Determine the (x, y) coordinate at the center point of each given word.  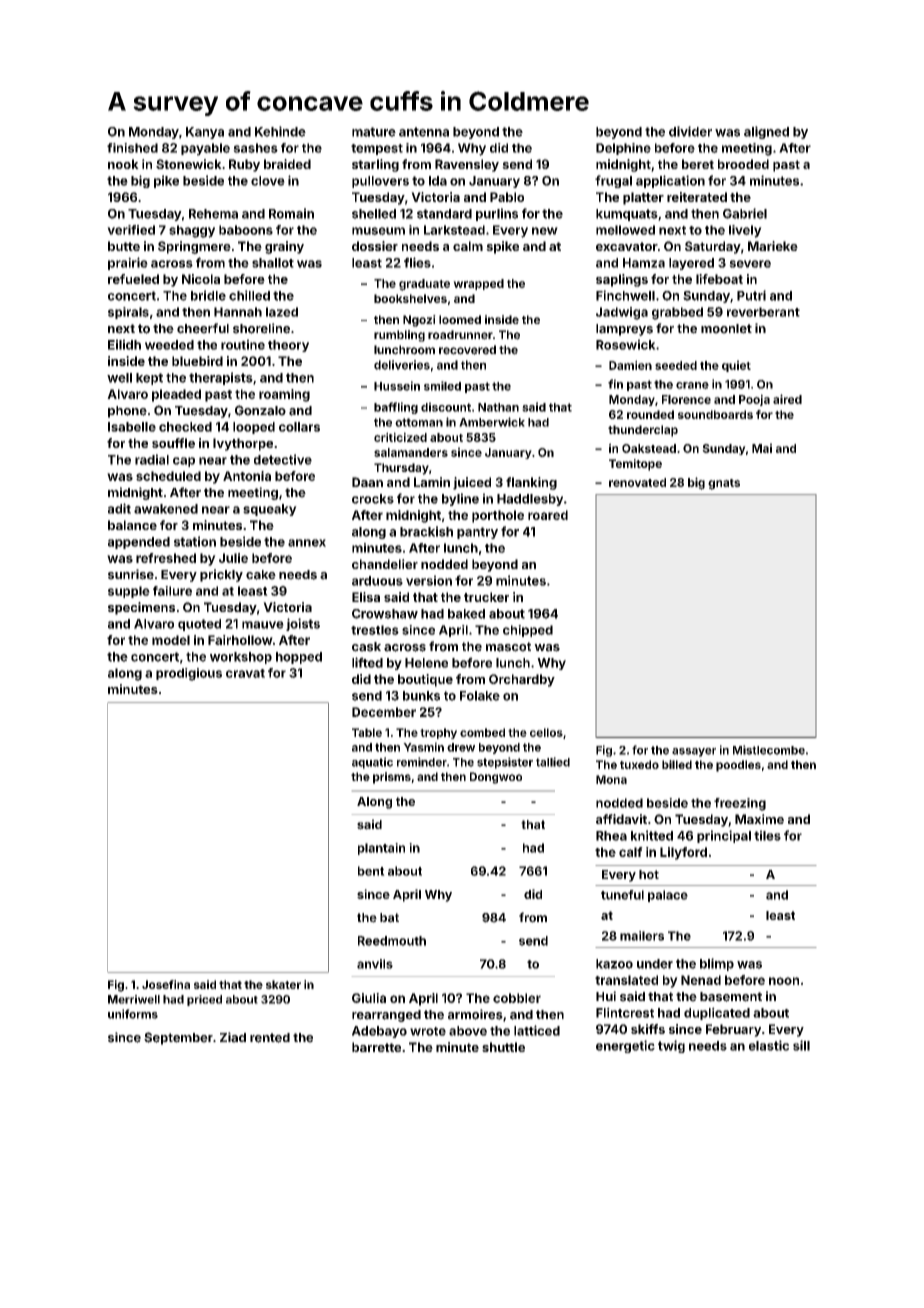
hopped (299, 658)
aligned (766, 132)
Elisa (366, 597)
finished (132, 148)
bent (371, 871)
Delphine (623, 149)
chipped (528, 631)
